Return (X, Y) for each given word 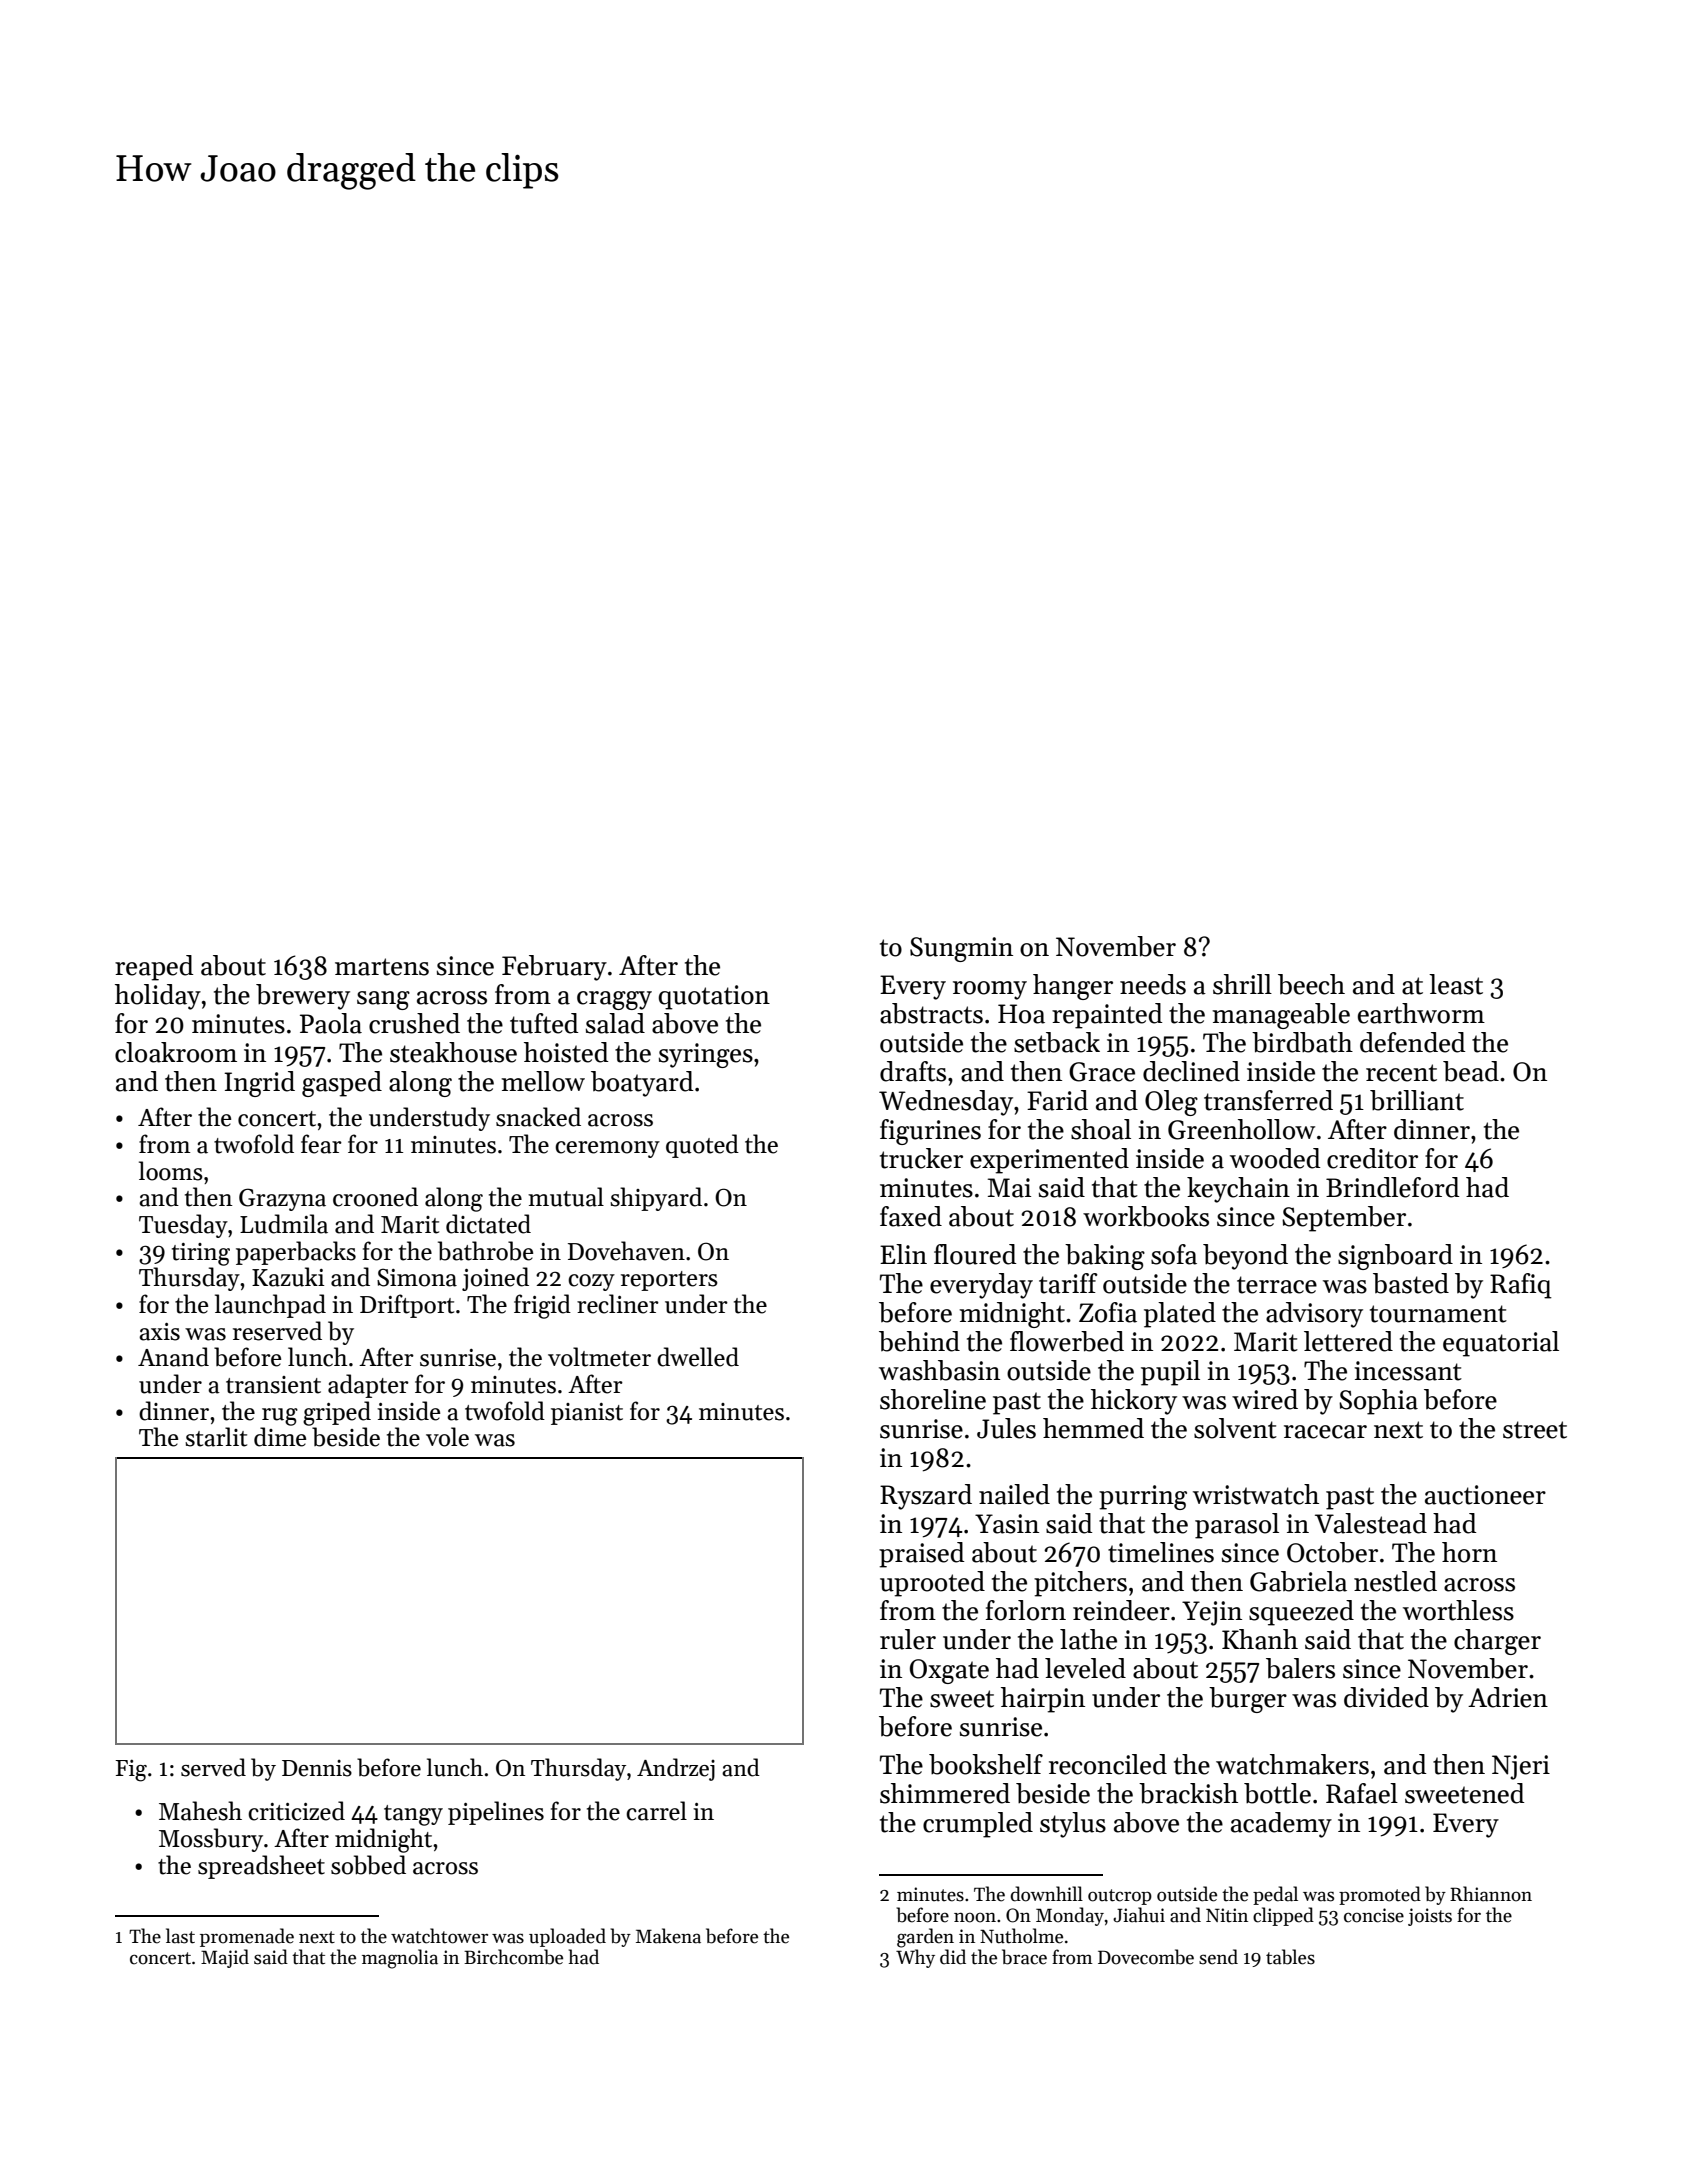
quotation (714, 997)
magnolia (400, 1959)
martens (382, 967)
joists (1430, 1917)
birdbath (1302, 1042)
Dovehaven (626, 1251)
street (1535, 1430)
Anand (173, 1357)
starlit (216, 1437)
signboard (1395, 1257)
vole (447, 1437)
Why (915, 1958)
